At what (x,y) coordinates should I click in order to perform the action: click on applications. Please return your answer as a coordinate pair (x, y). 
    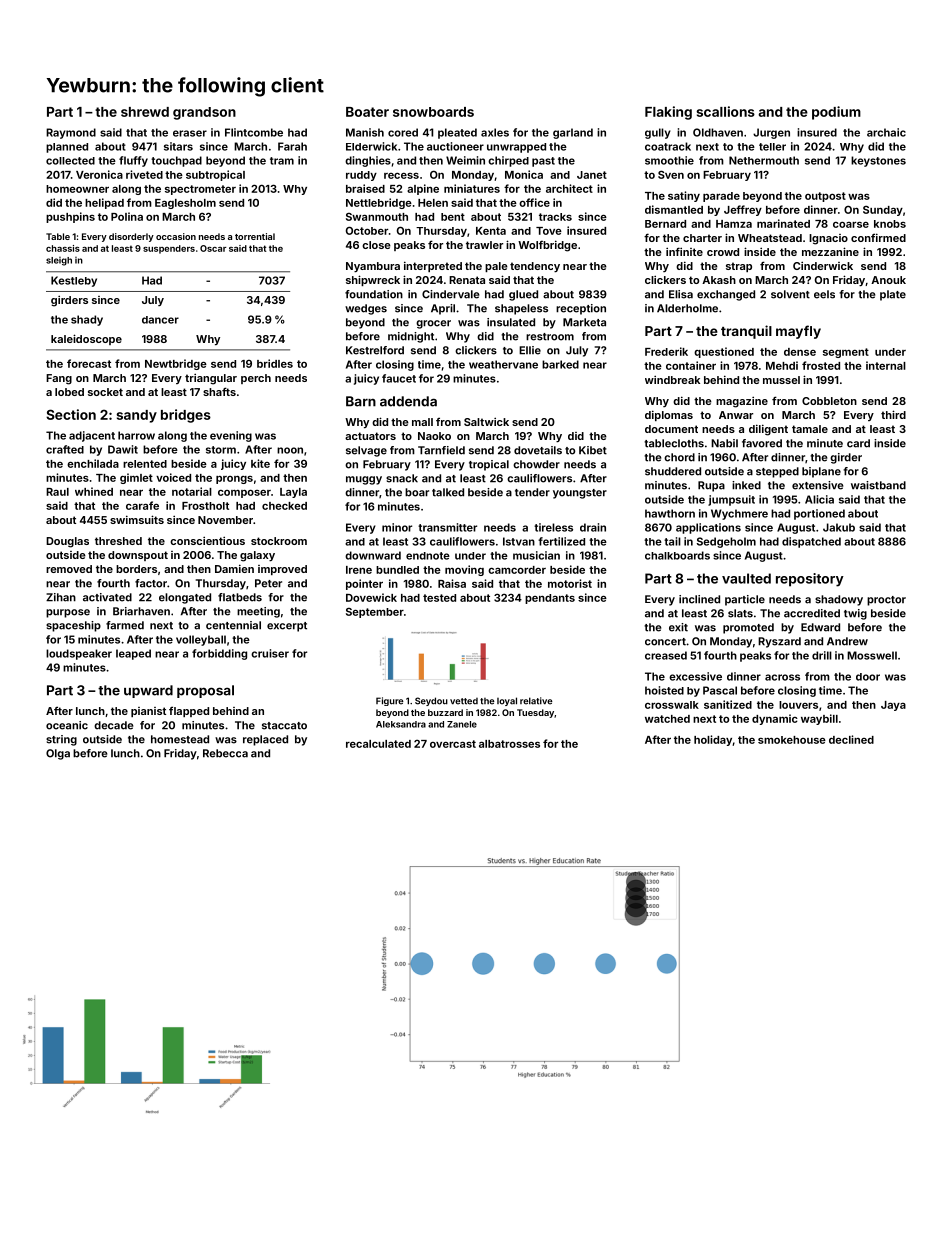
    Looking at the image, I should click on (708, 528).
